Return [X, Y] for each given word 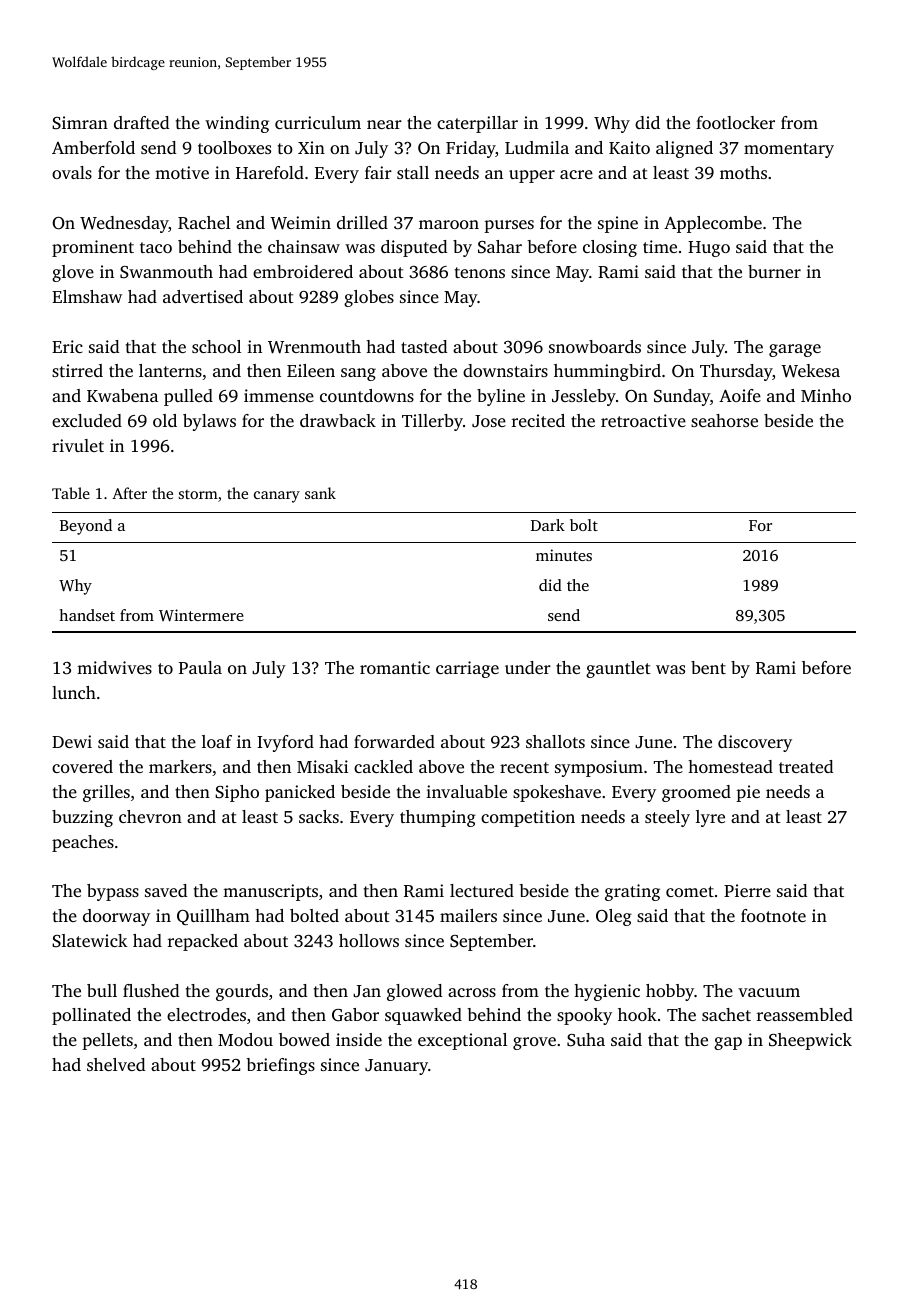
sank [320, 493]
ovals [72, 172]
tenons [480, 272]
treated [806, 766]
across [472, 992]
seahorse [724, 420]
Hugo [709, 249]
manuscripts [270, 892]
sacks [319, 816]
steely [667, 818]
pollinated [91, 1016]
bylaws [209, 422]
